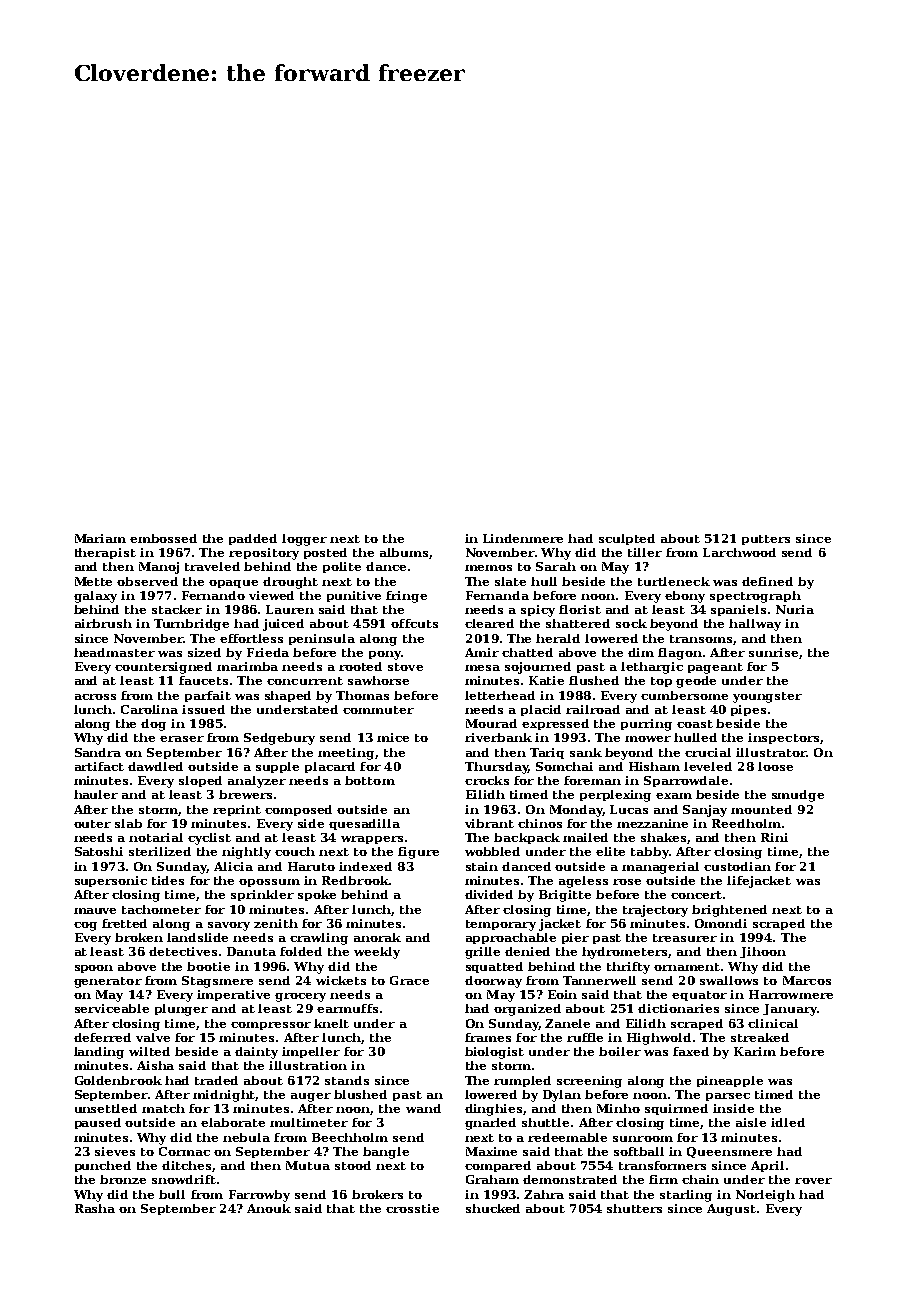  I want to click on composed, so click(298, 810).
